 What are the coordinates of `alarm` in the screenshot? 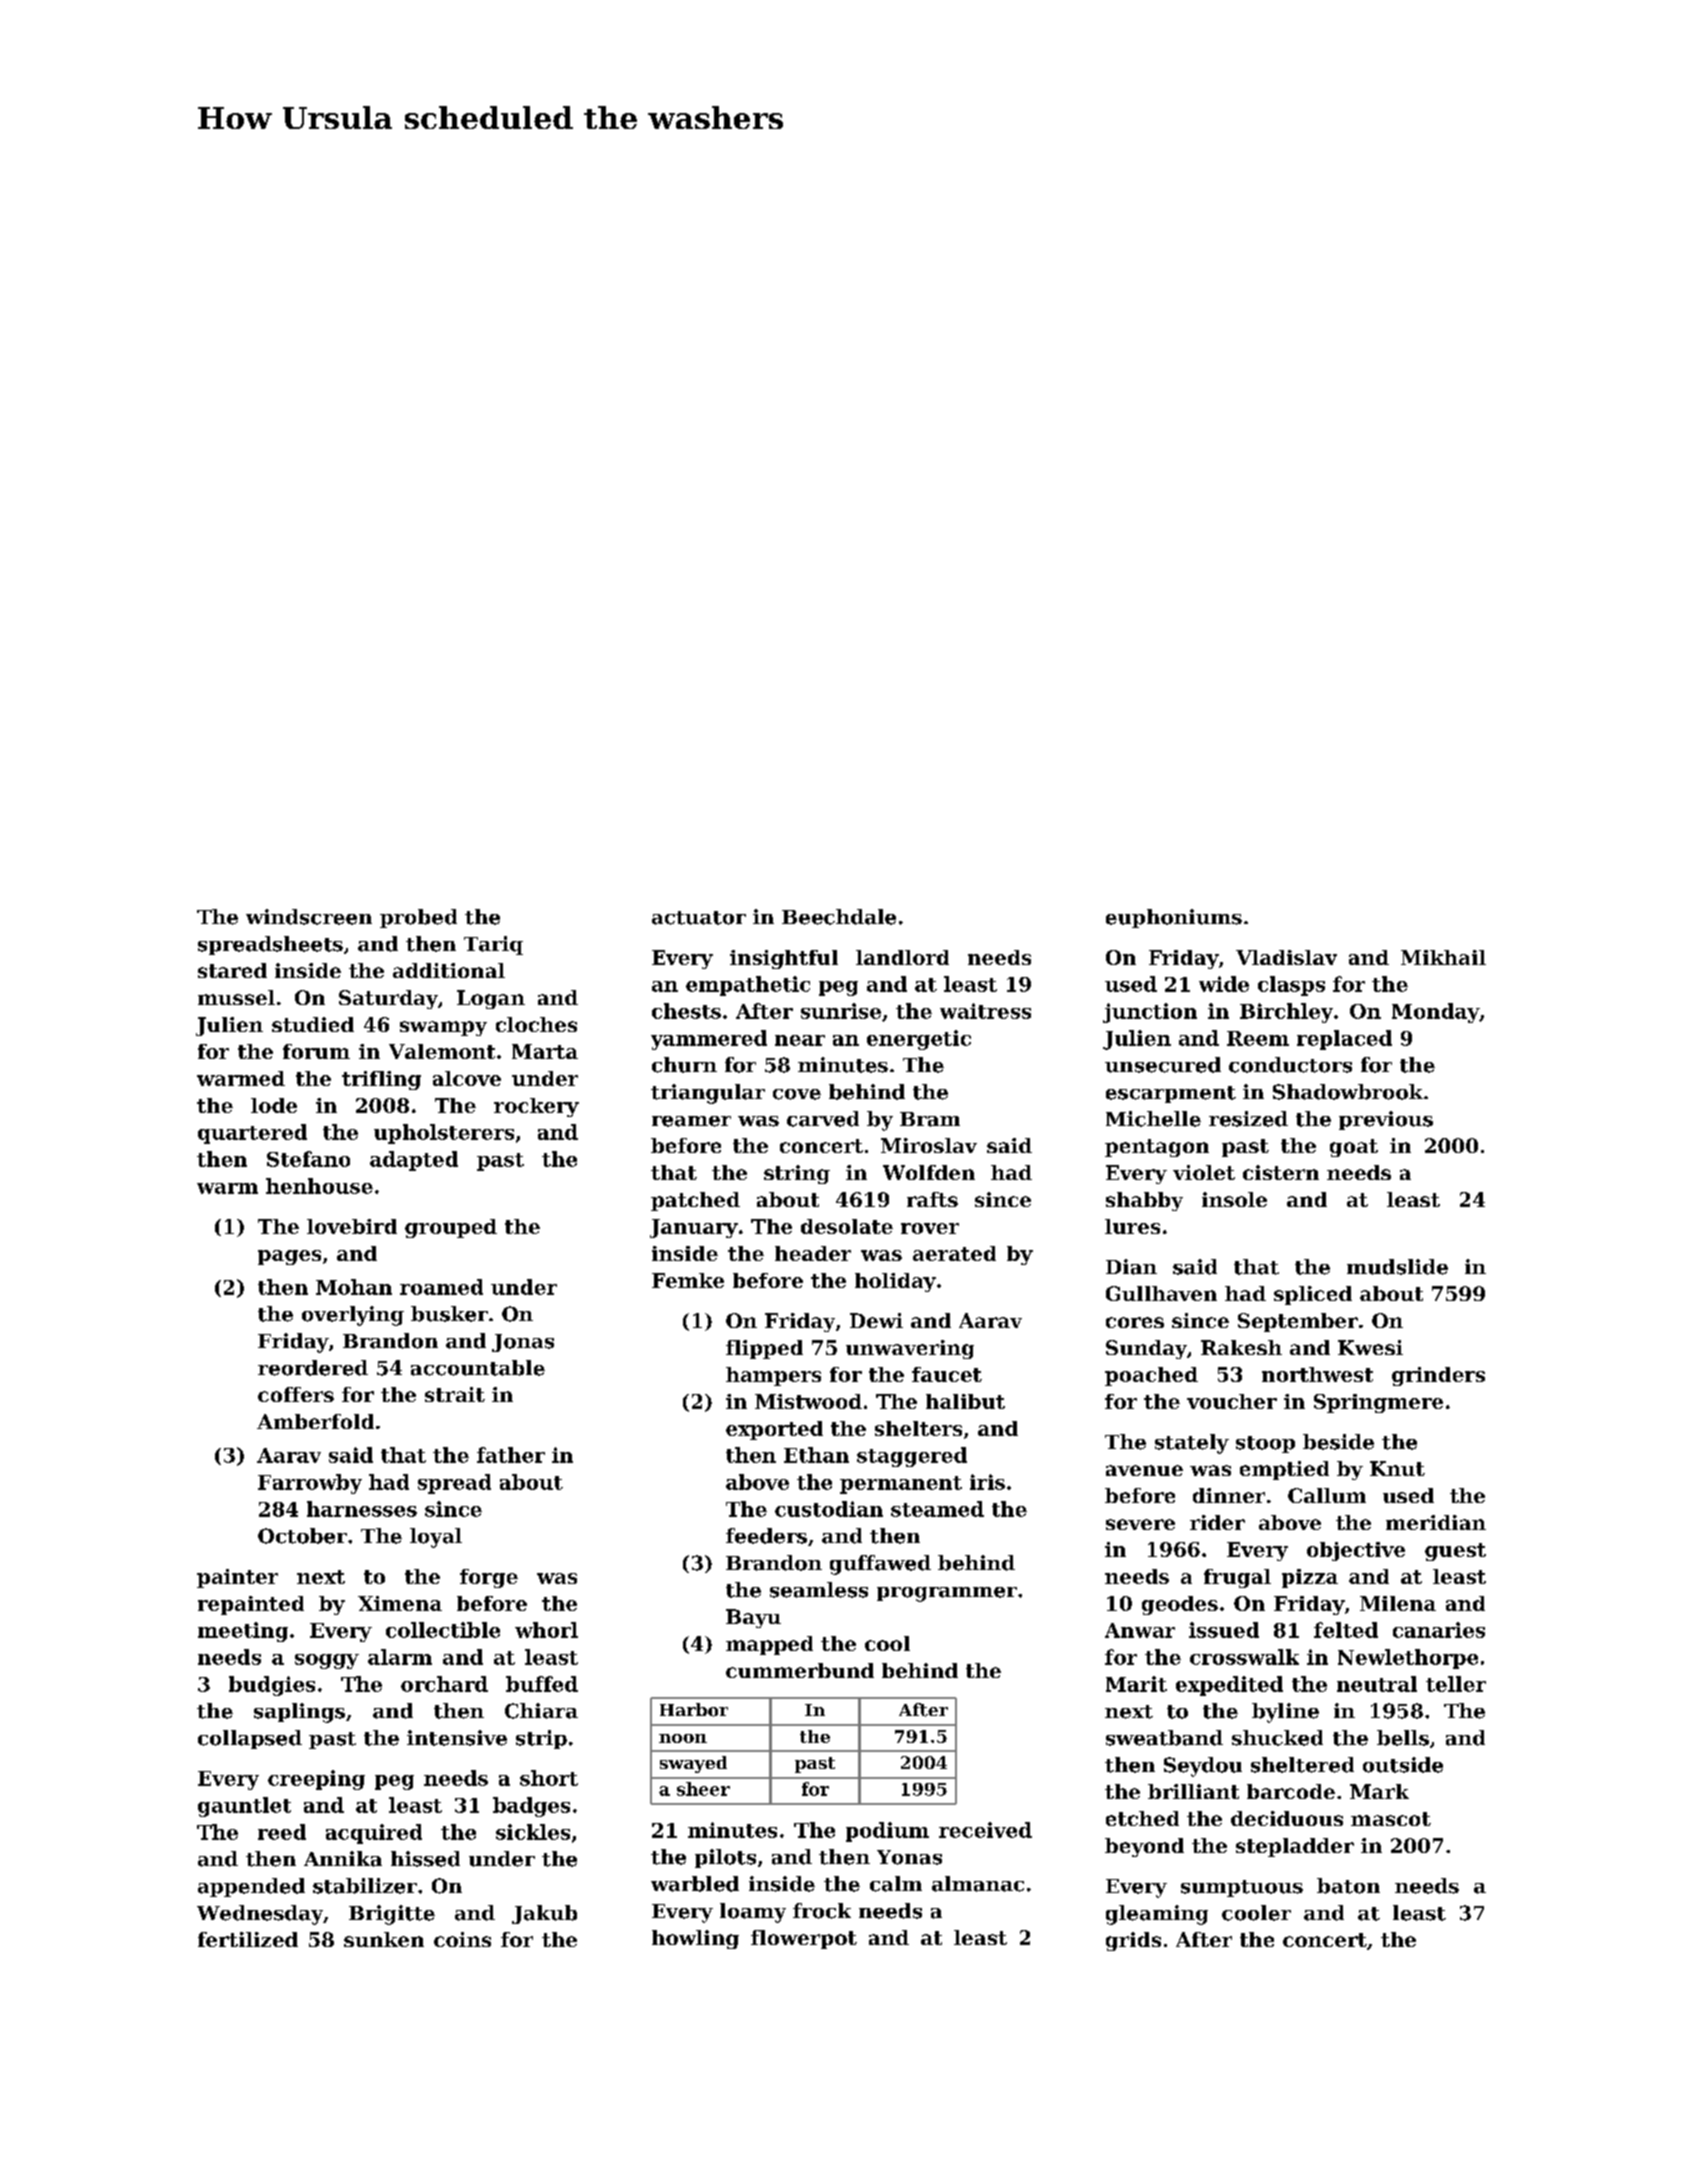 It's located at (400, 1657).
